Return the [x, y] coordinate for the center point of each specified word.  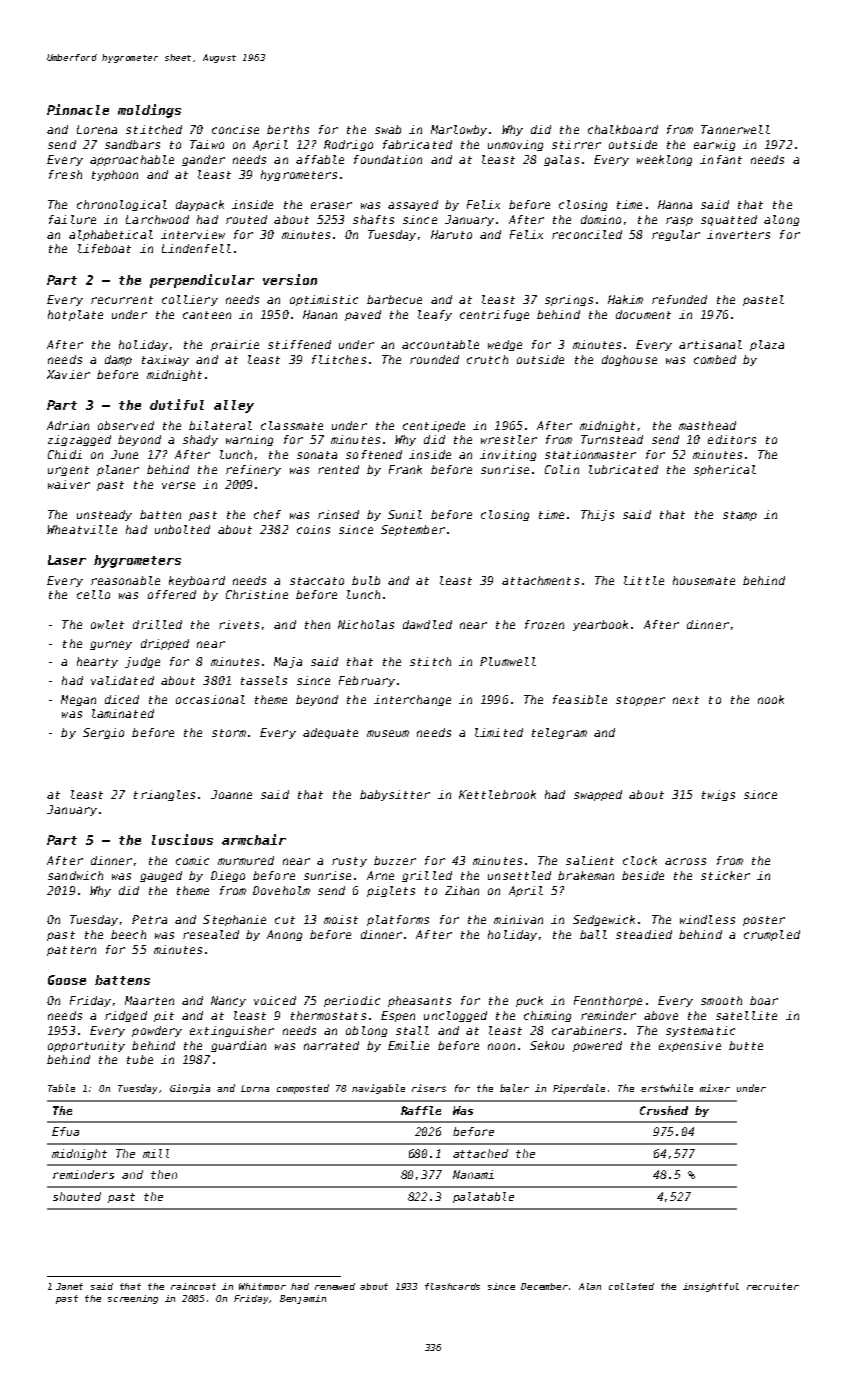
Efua [65, 1131]
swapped [598, 795]
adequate [330, 733]
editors [732, 439]
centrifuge [494, 315]
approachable [132, 160]
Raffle [421, 1110]
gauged [161, 876]
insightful [711, 1287]
